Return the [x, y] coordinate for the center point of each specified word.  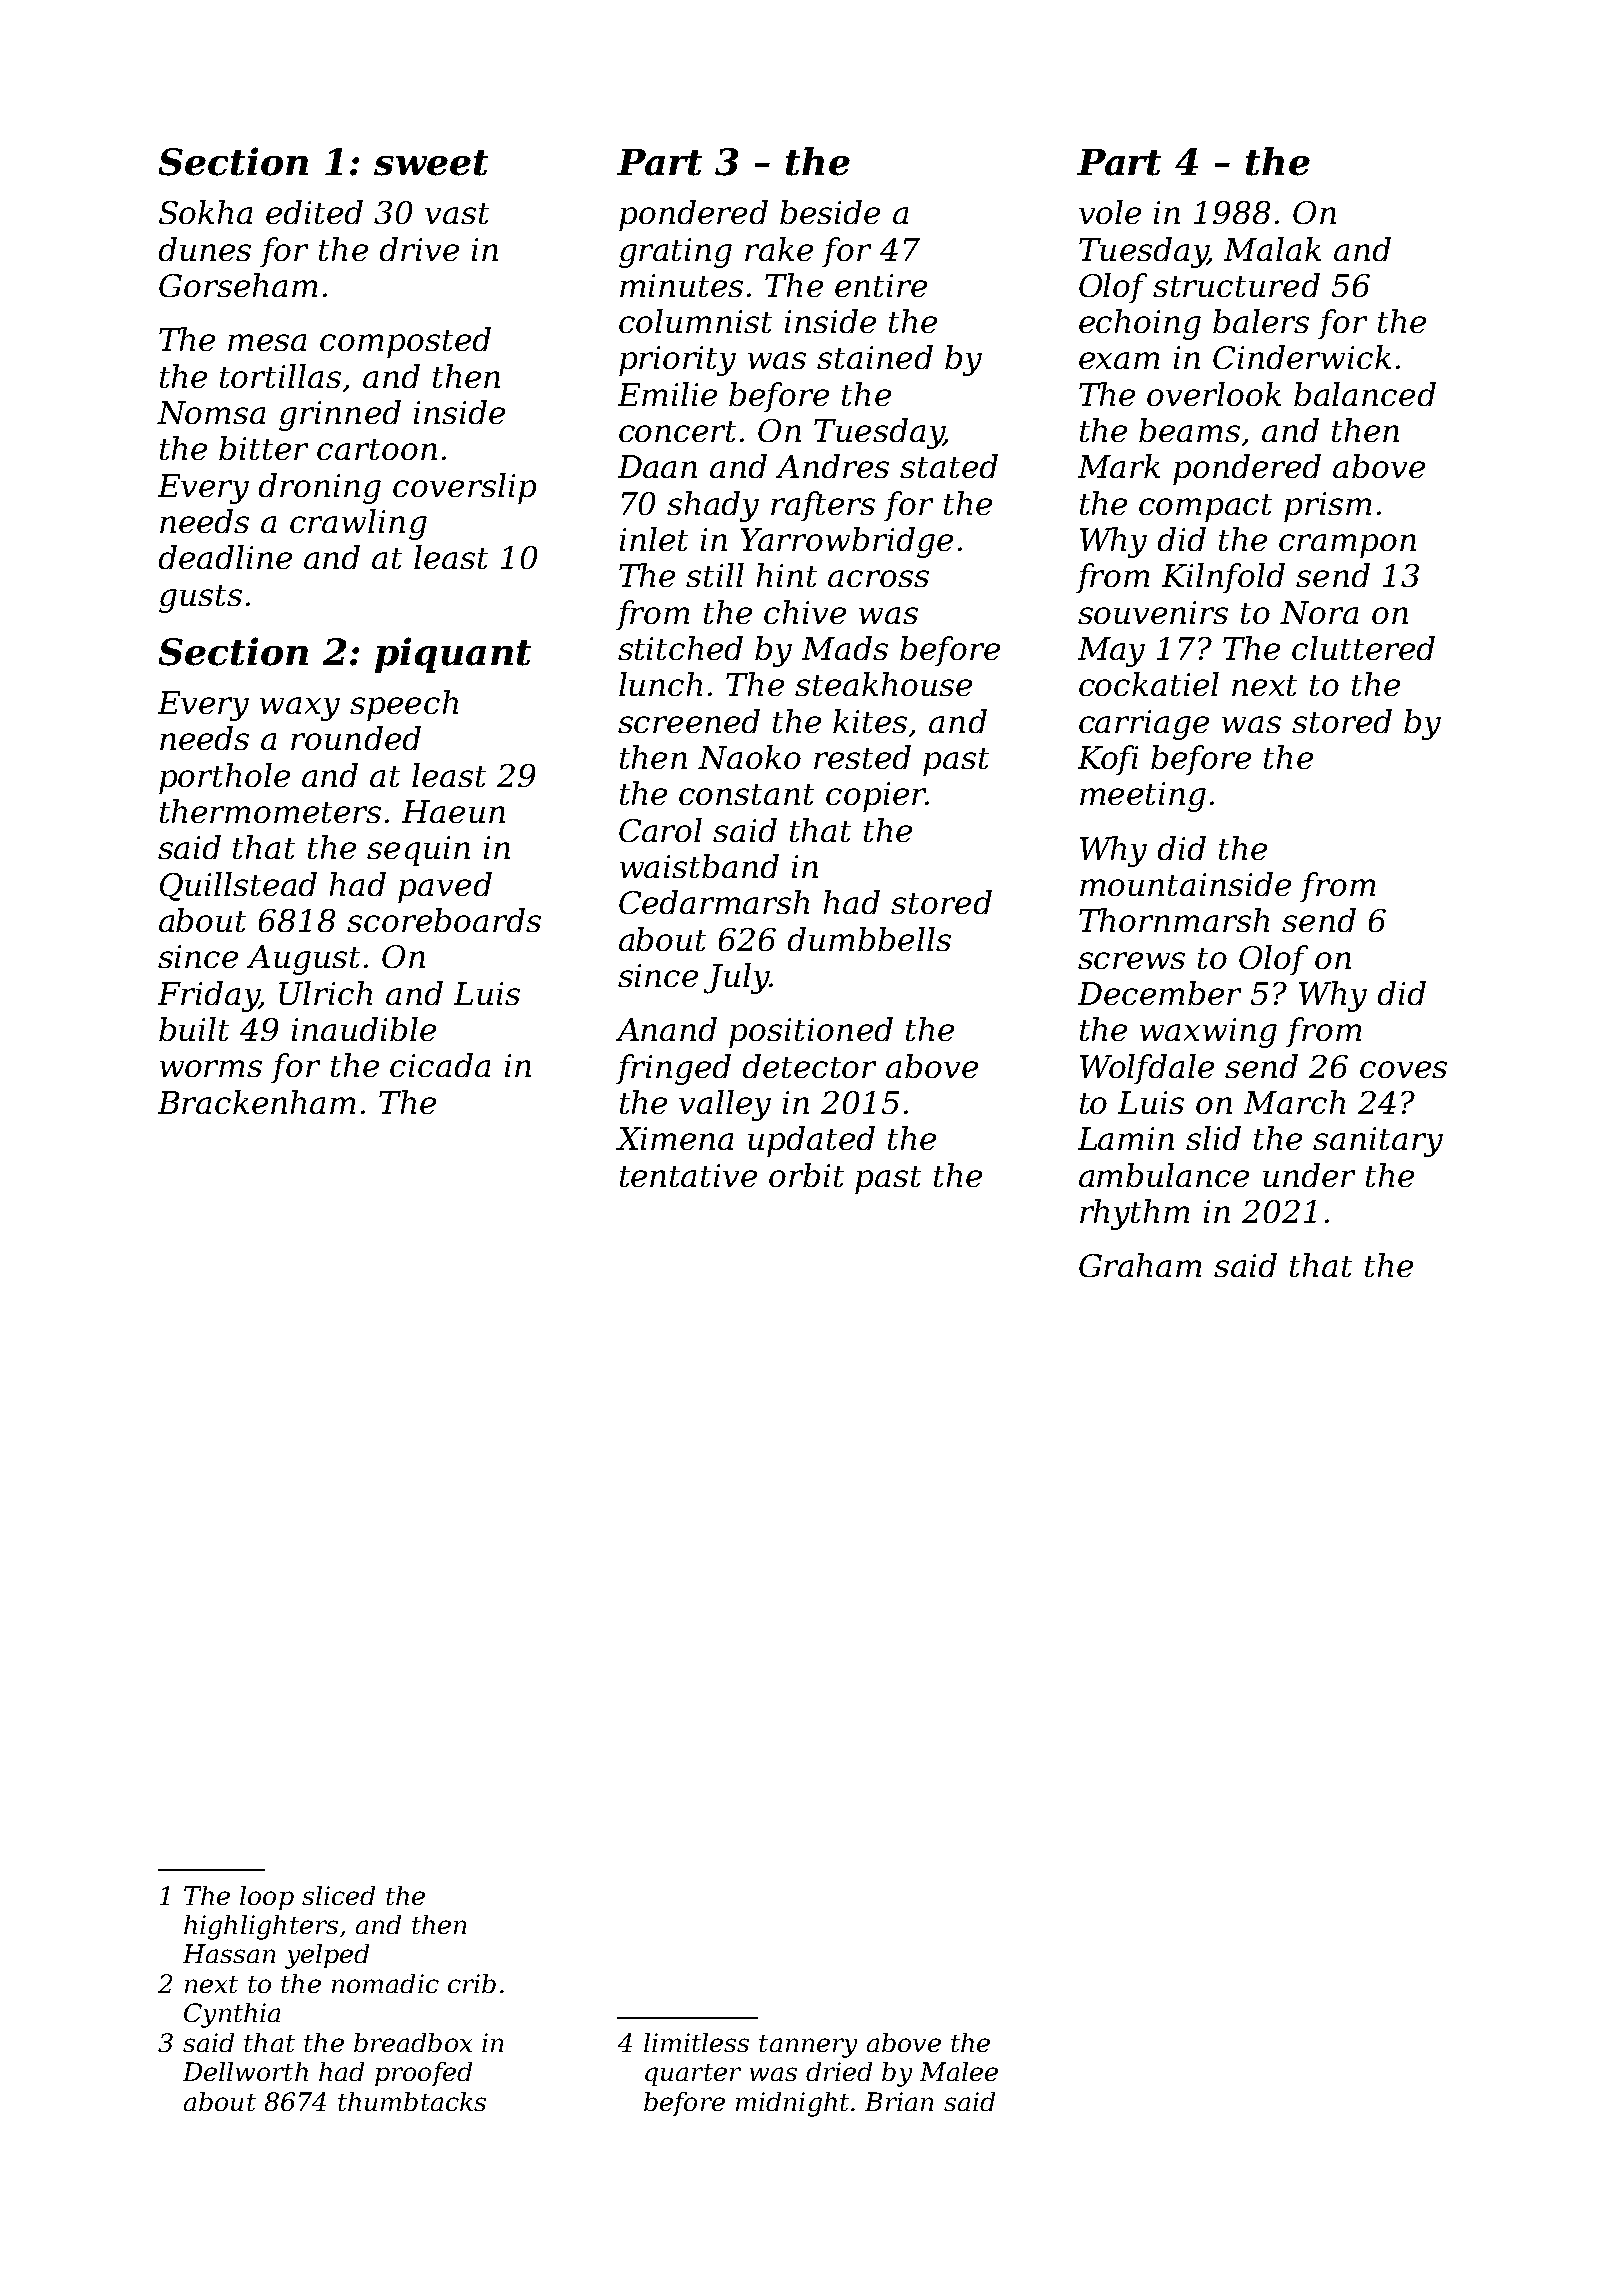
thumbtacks [412, 2101]
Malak [1272, 249]
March [1294, 1102]
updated [811, 1141]
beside [830, 212]
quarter [693, 2075]
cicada [440, 1065]
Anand [666, 1029]
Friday [208, 996]
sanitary [1378, 1142]
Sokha [205, 212]
